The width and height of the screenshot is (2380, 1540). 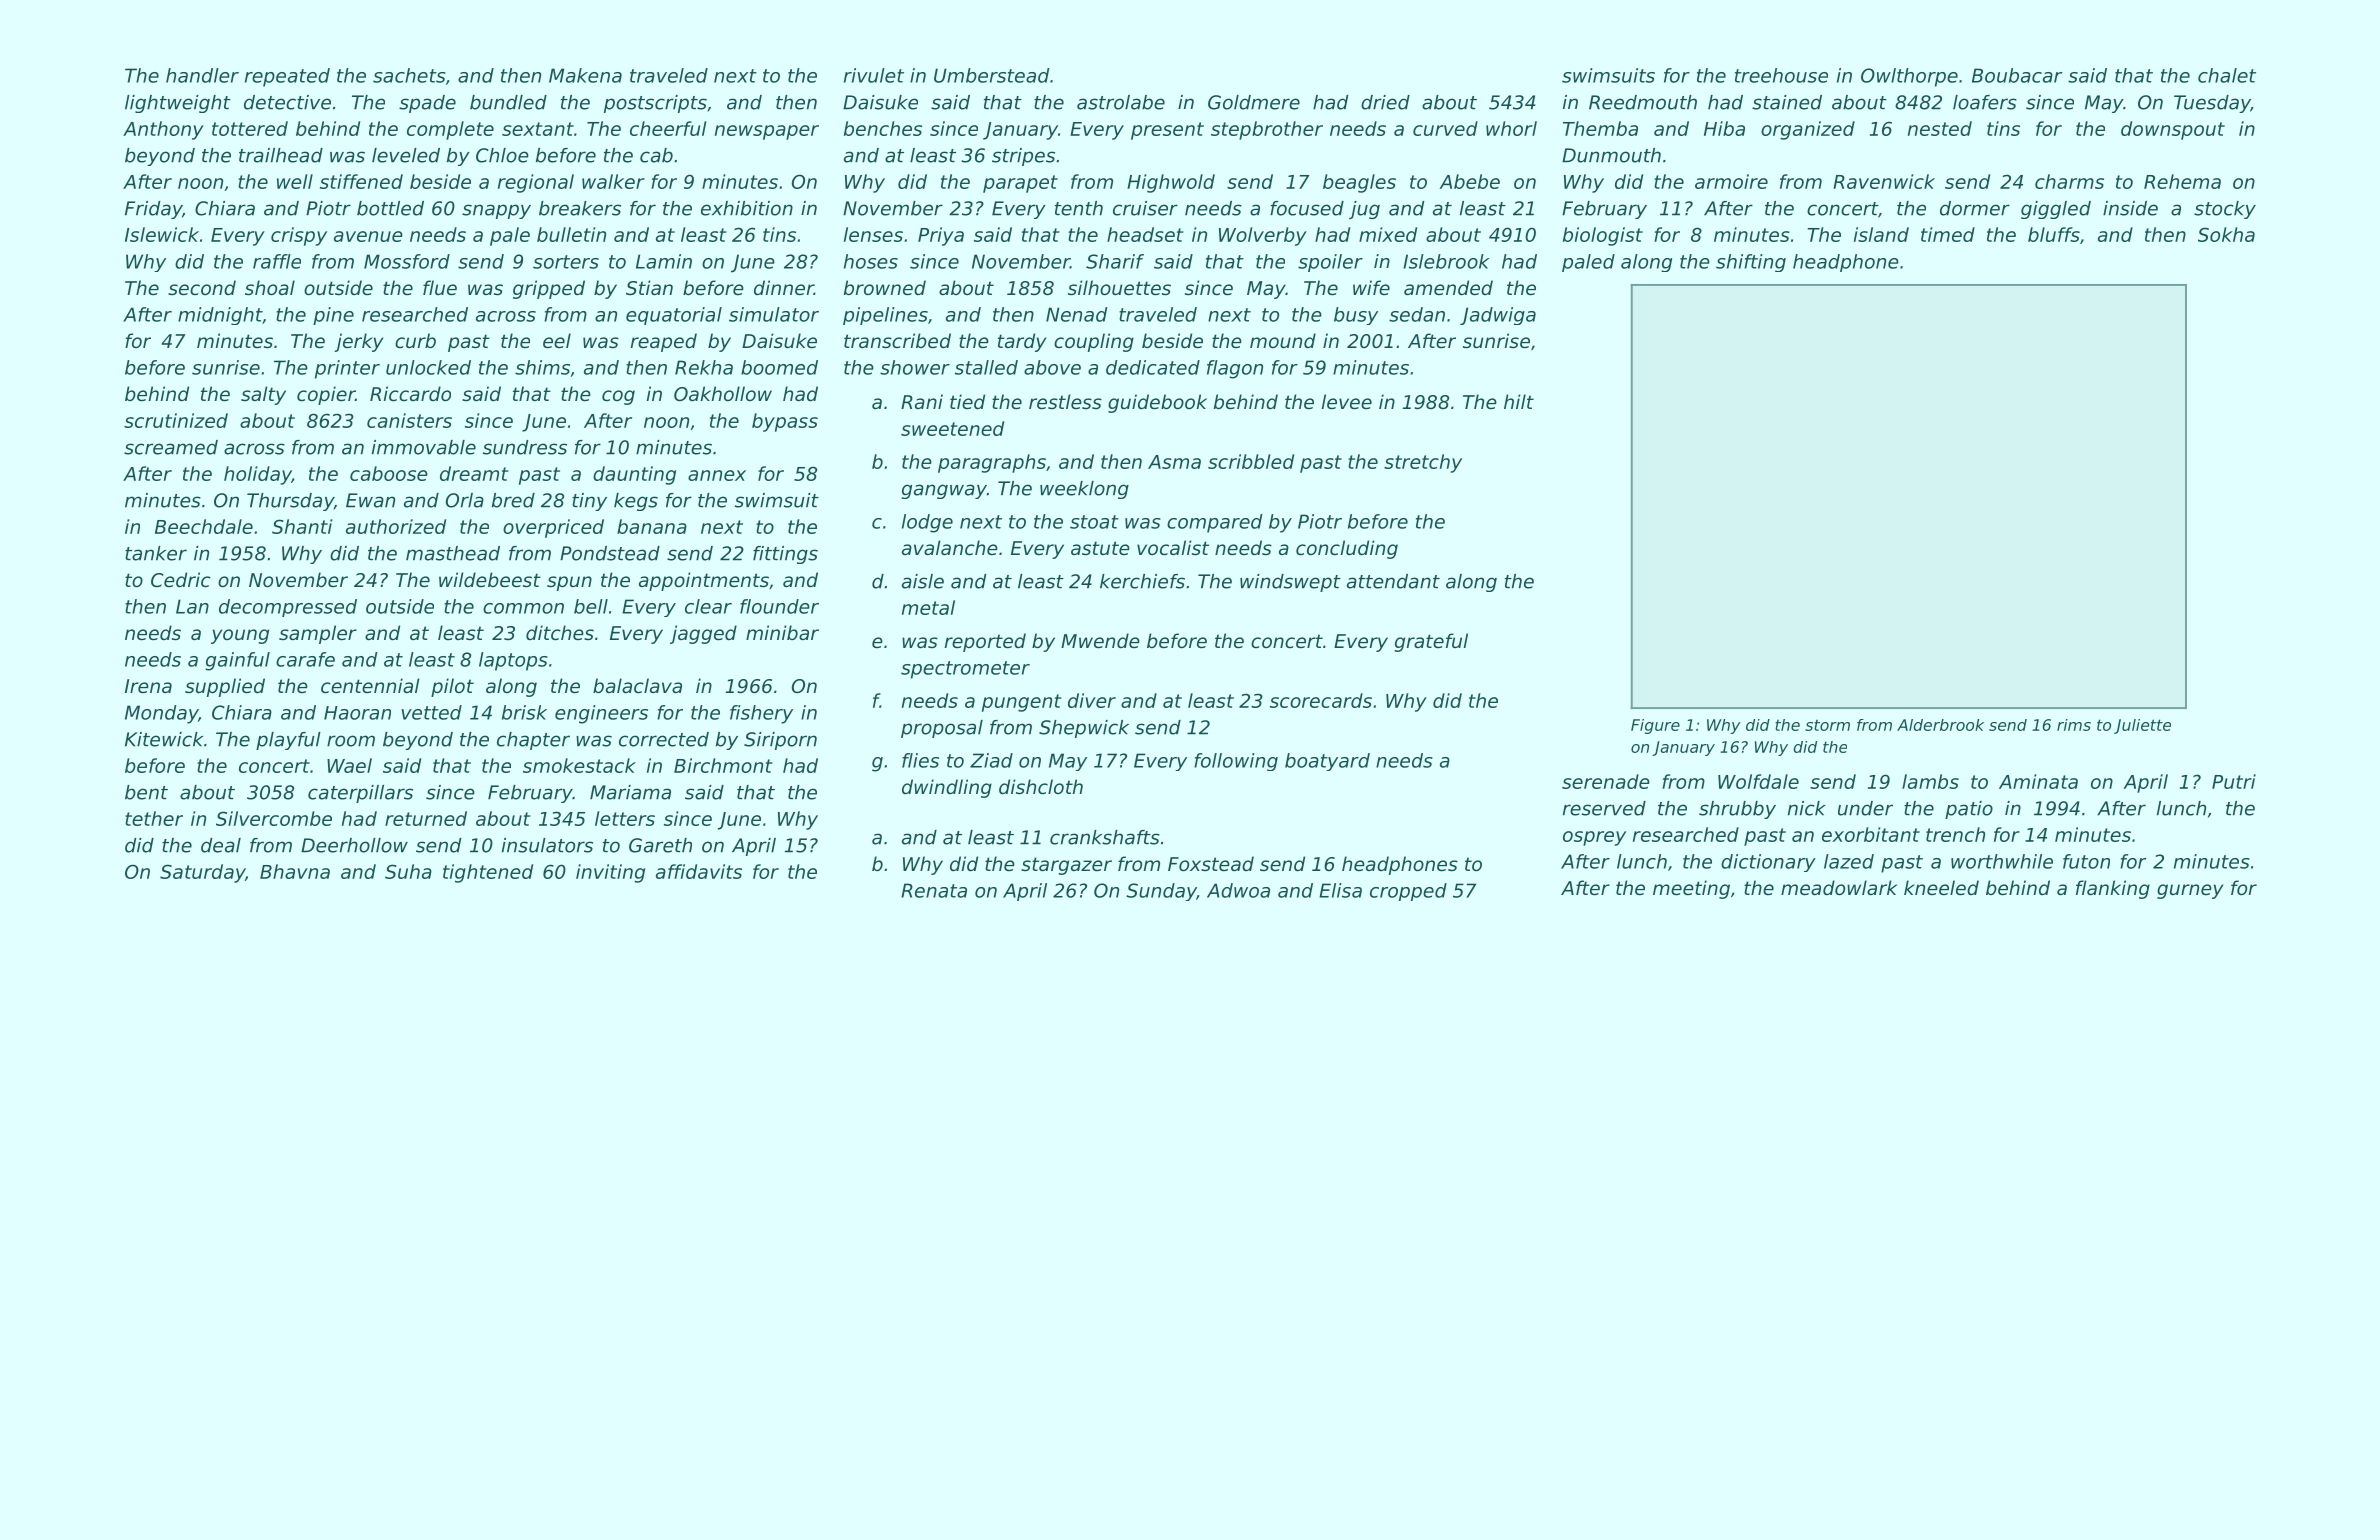 I want to click on charms, so click(x=2069, y=181).
